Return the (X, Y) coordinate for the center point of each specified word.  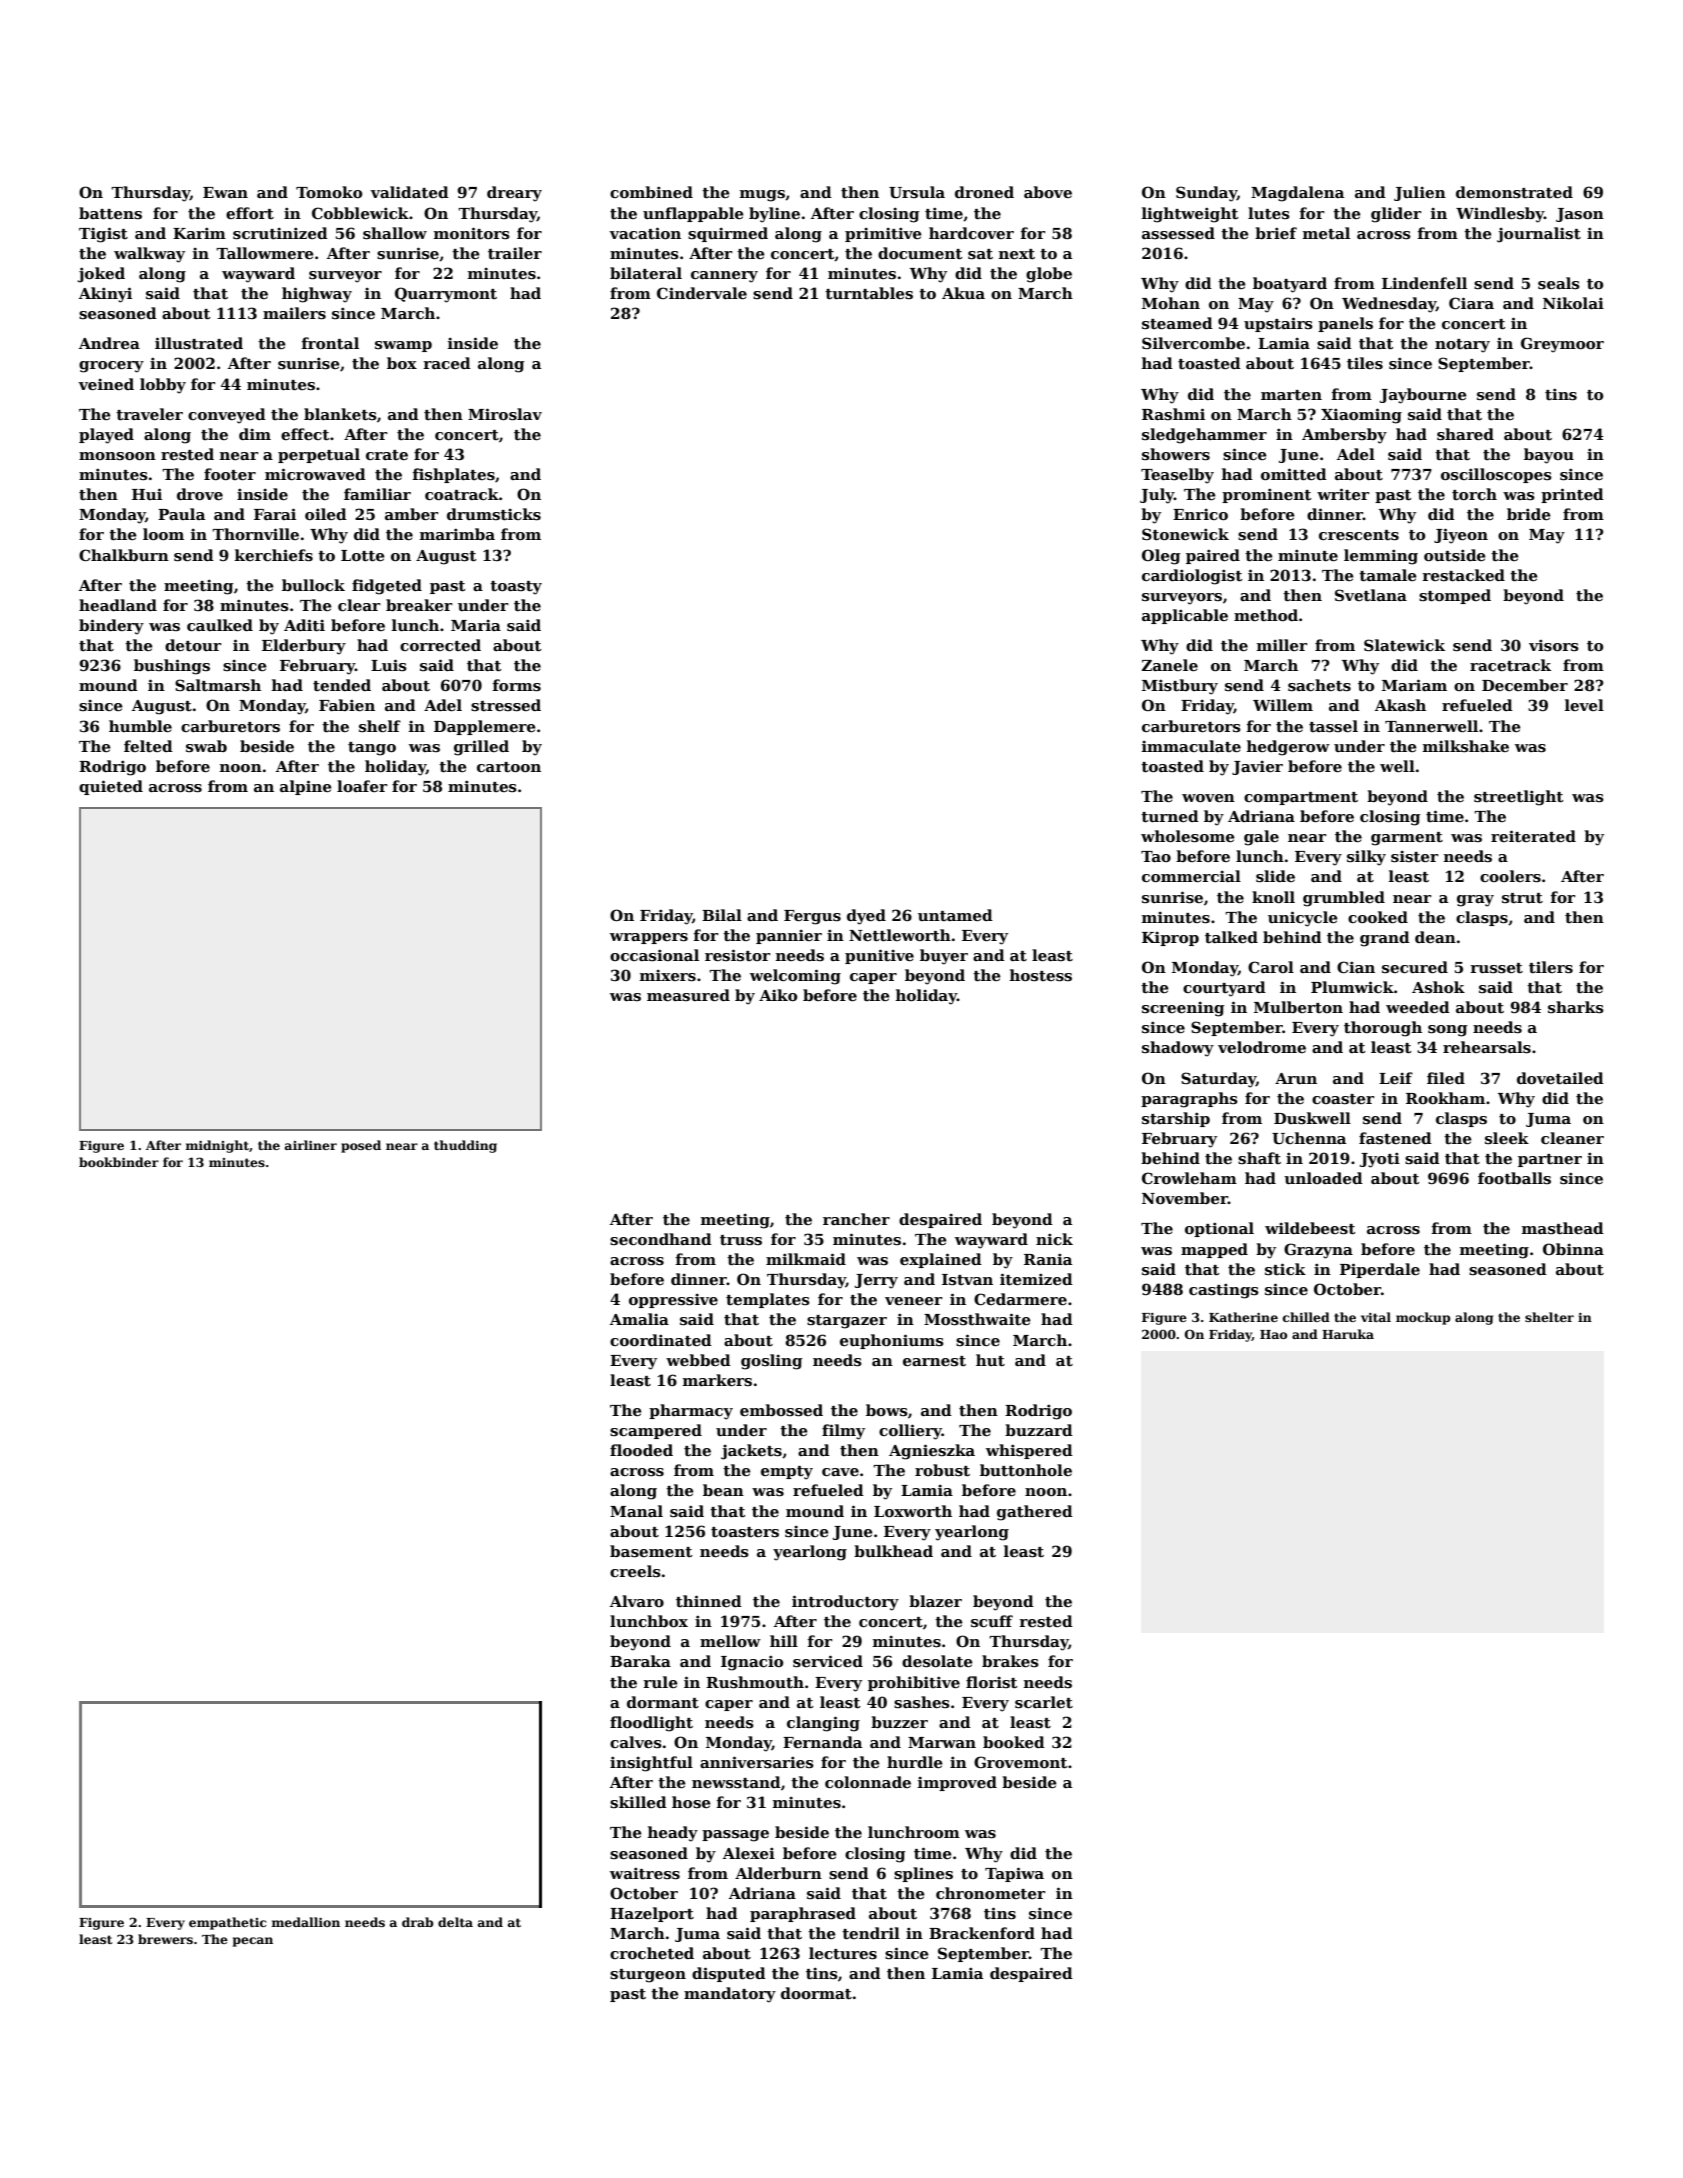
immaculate (1191, 746)
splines (923, 1874)
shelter (1549, 1317)
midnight (217, 1146)
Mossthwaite (977, 1319)
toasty (516, 588)
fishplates (454, 475)
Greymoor (1562, 345)
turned (1170, 816)
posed (361, 1146)
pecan (253, 1942)
